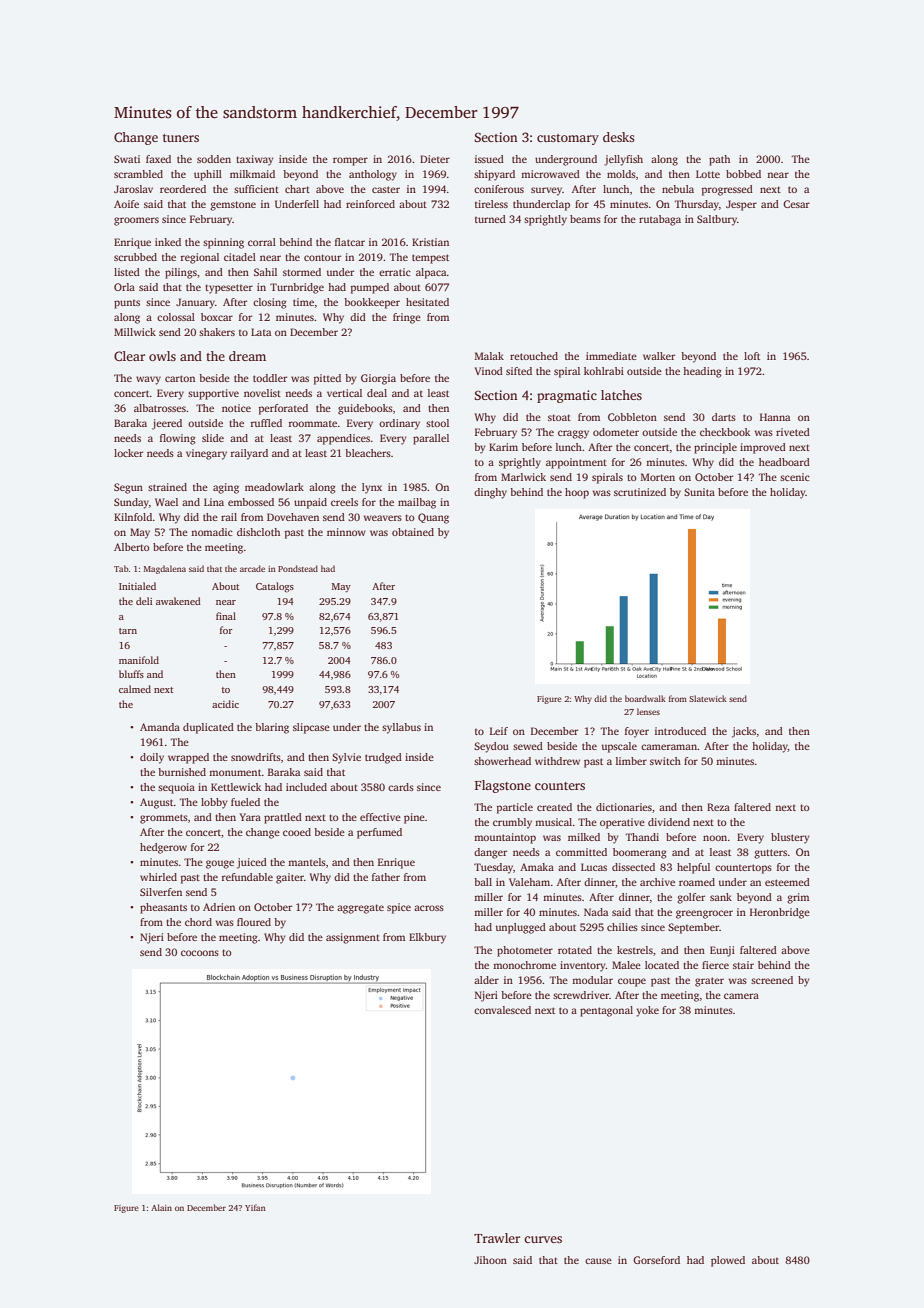  Describe the element at coordinates (665, 761) in the screenshot. I see `switch` at that location.
